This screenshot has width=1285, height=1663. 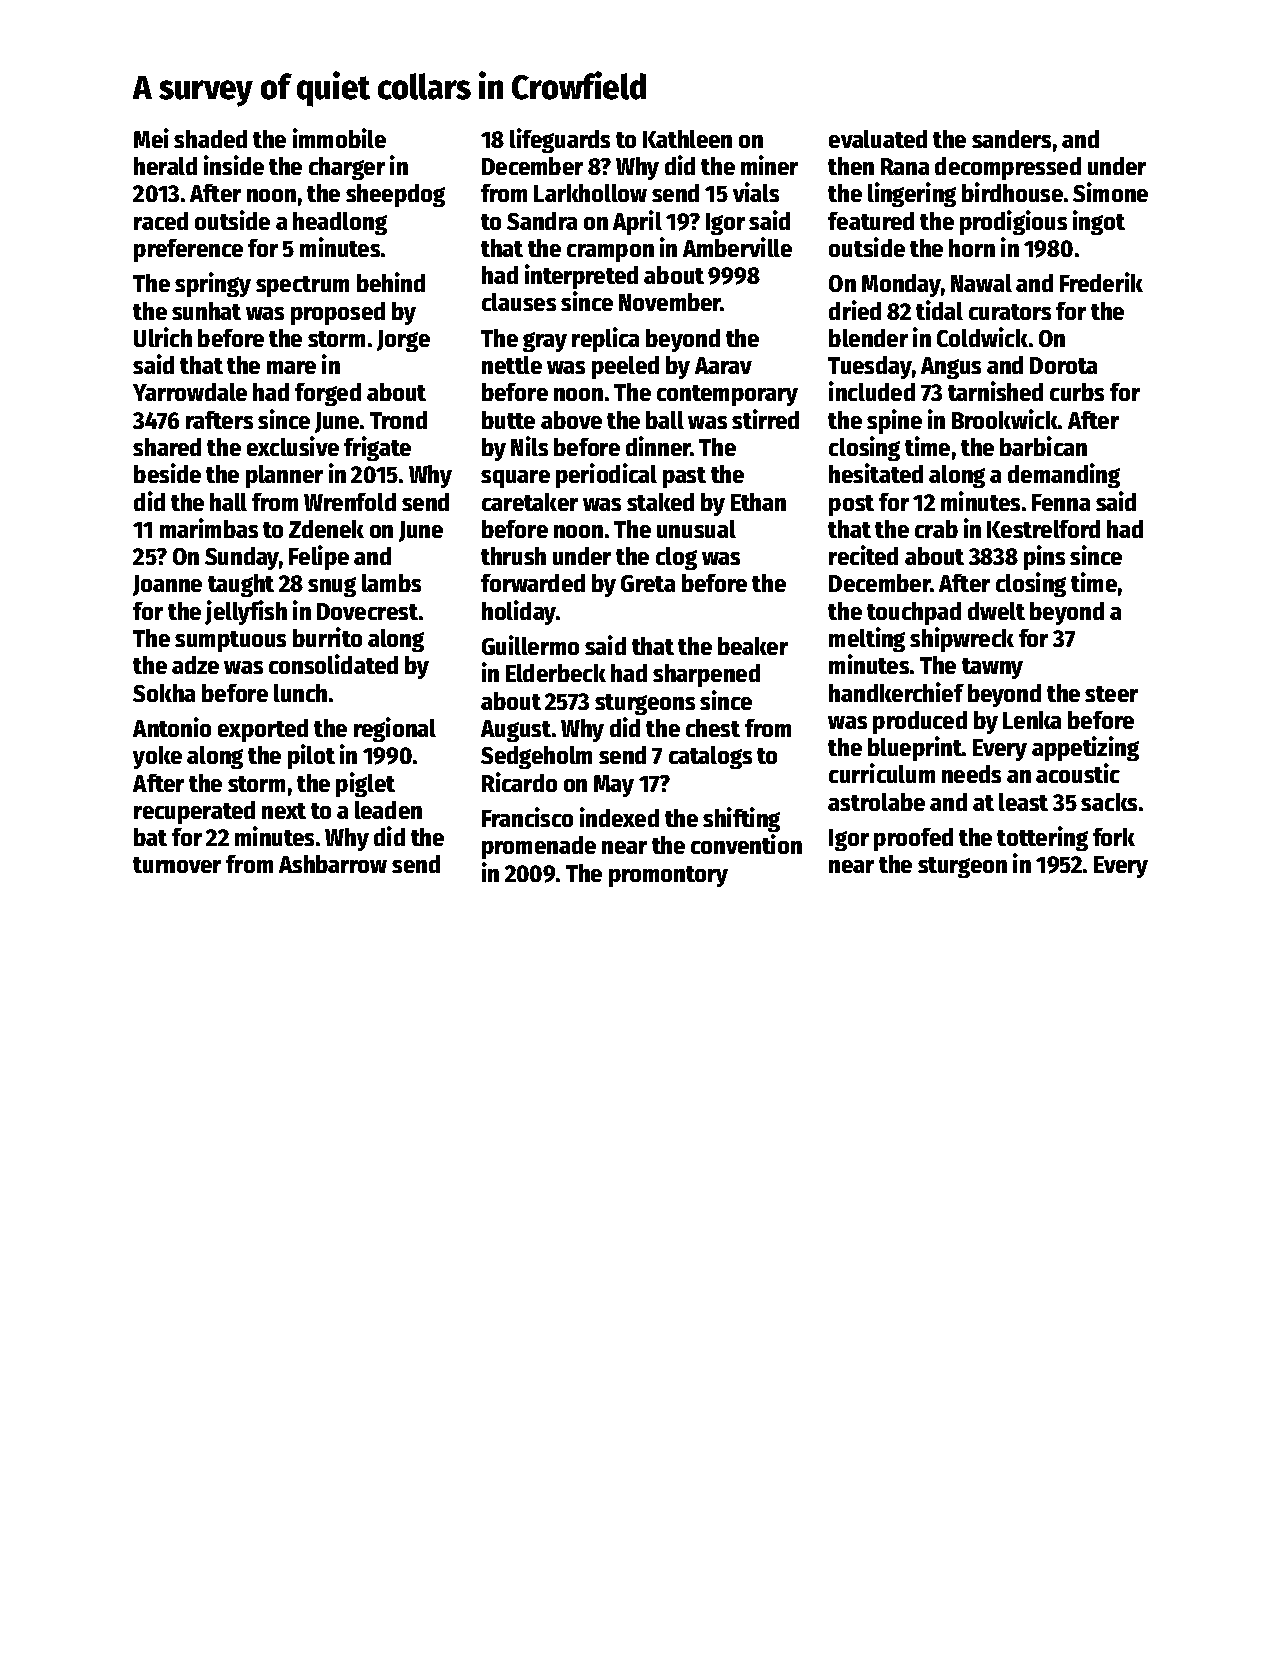 I want to click on Felipe, so click(x=319, y=557).
